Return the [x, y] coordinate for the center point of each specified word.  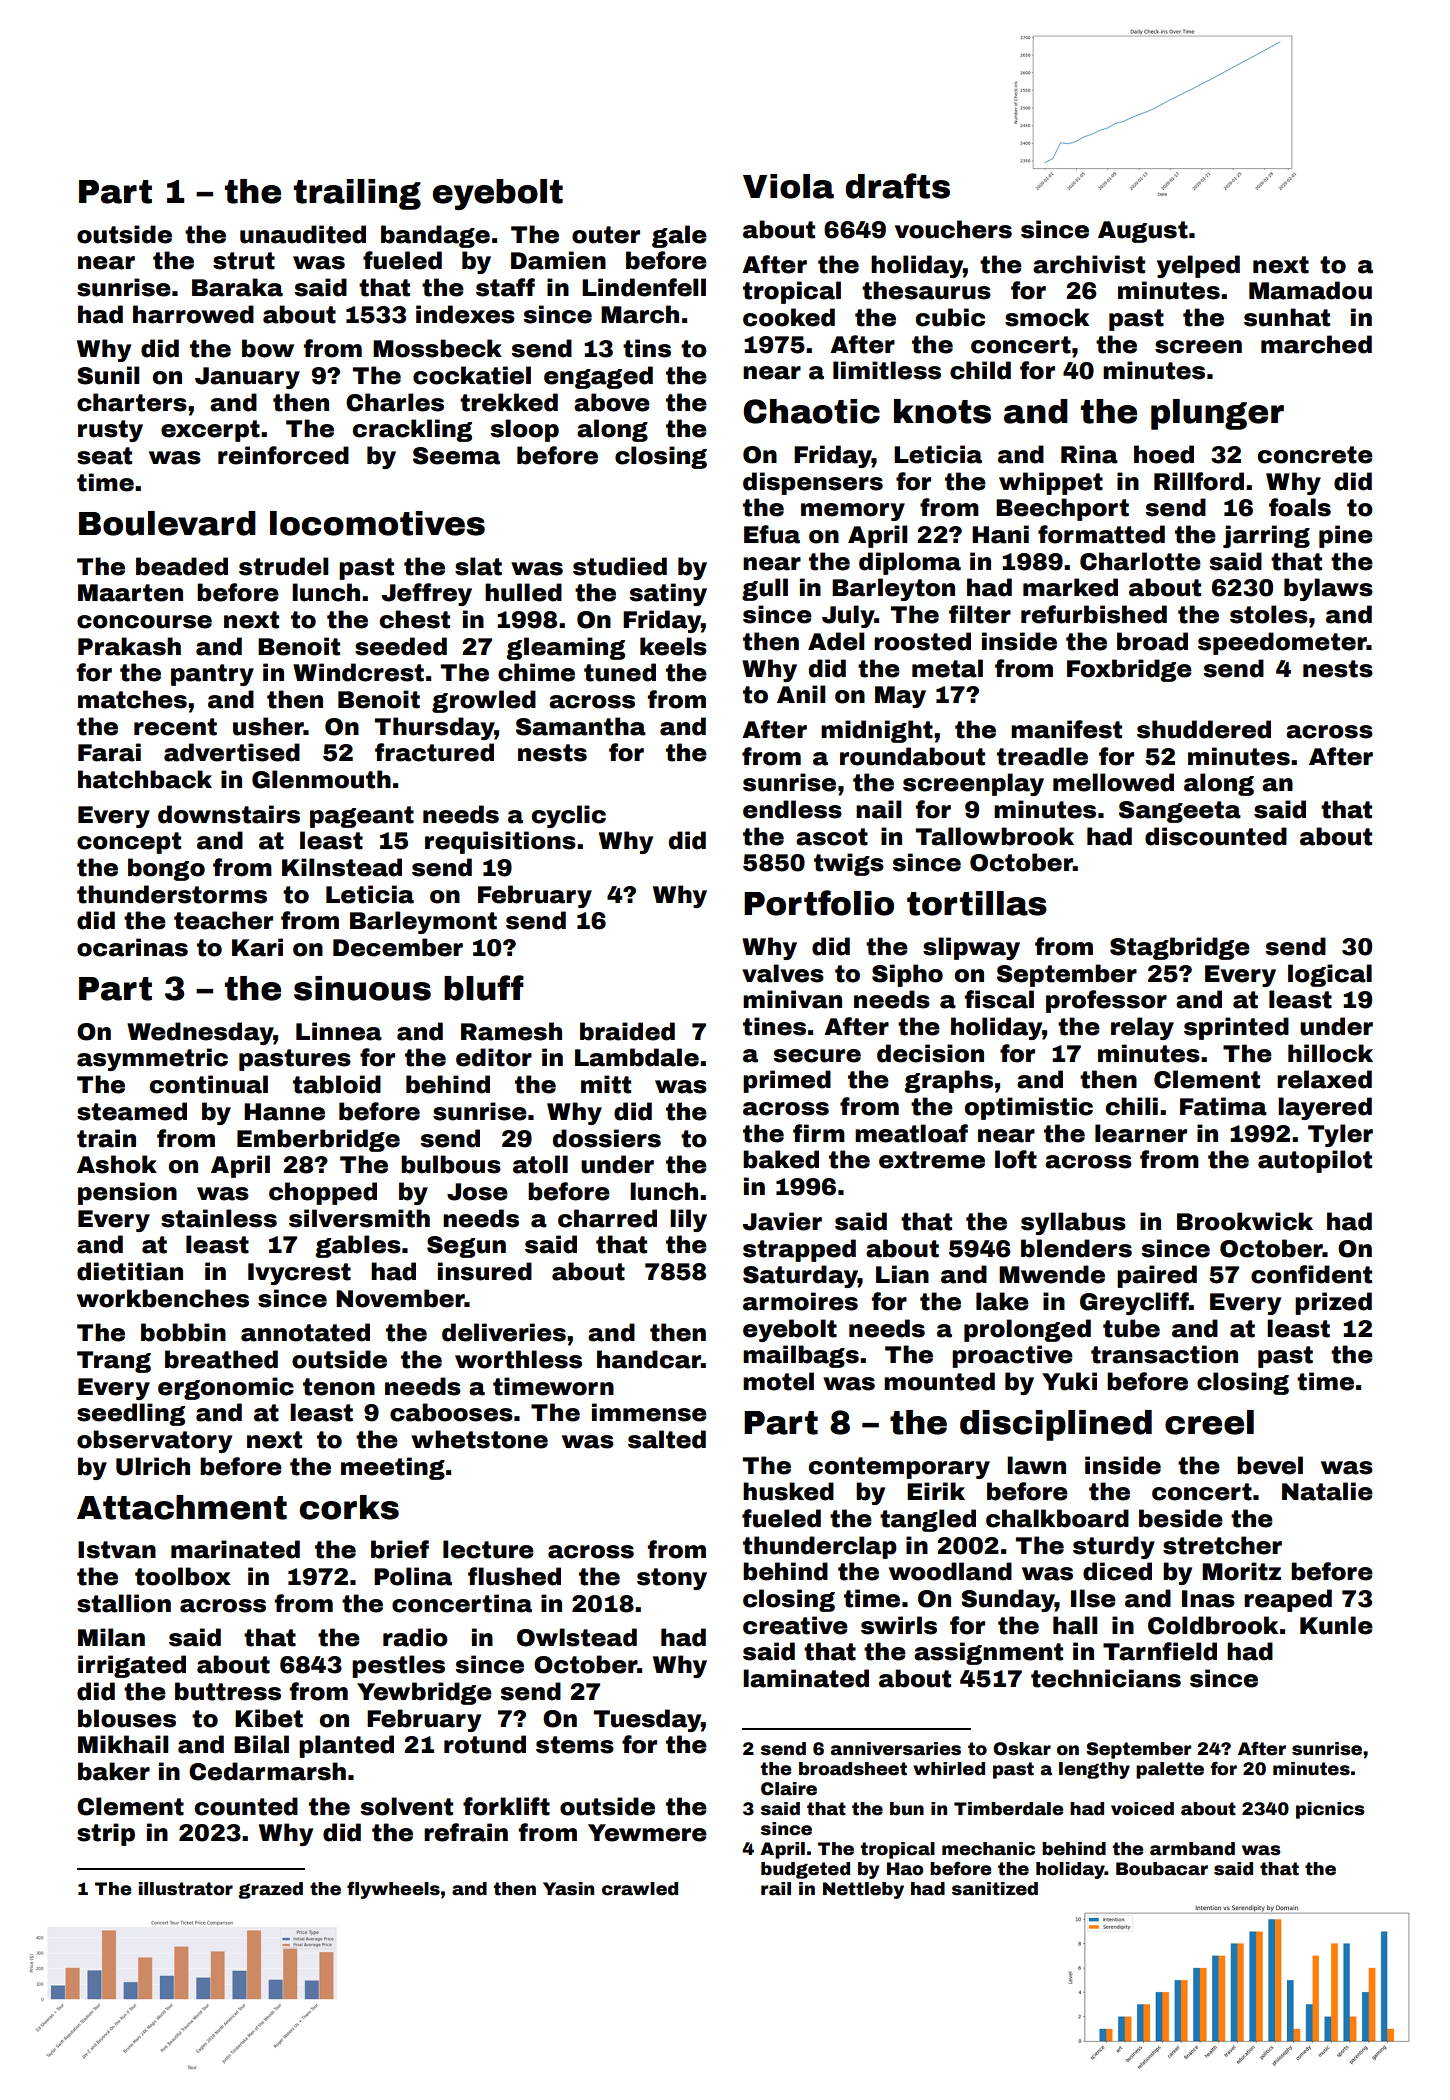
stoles [1269, 614]
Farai [109, 752]
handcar [649, 1359]
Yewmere [647, 1833]
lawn [1036, 1465]
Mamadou [1310, 290]
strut [244, 261]
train [106, 1138]
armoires [800, 1301]
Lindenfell [644, 287]
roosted [922, 641]
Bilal [261, 1744]
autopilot [1315, 1161]
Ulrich [153, 1466]
